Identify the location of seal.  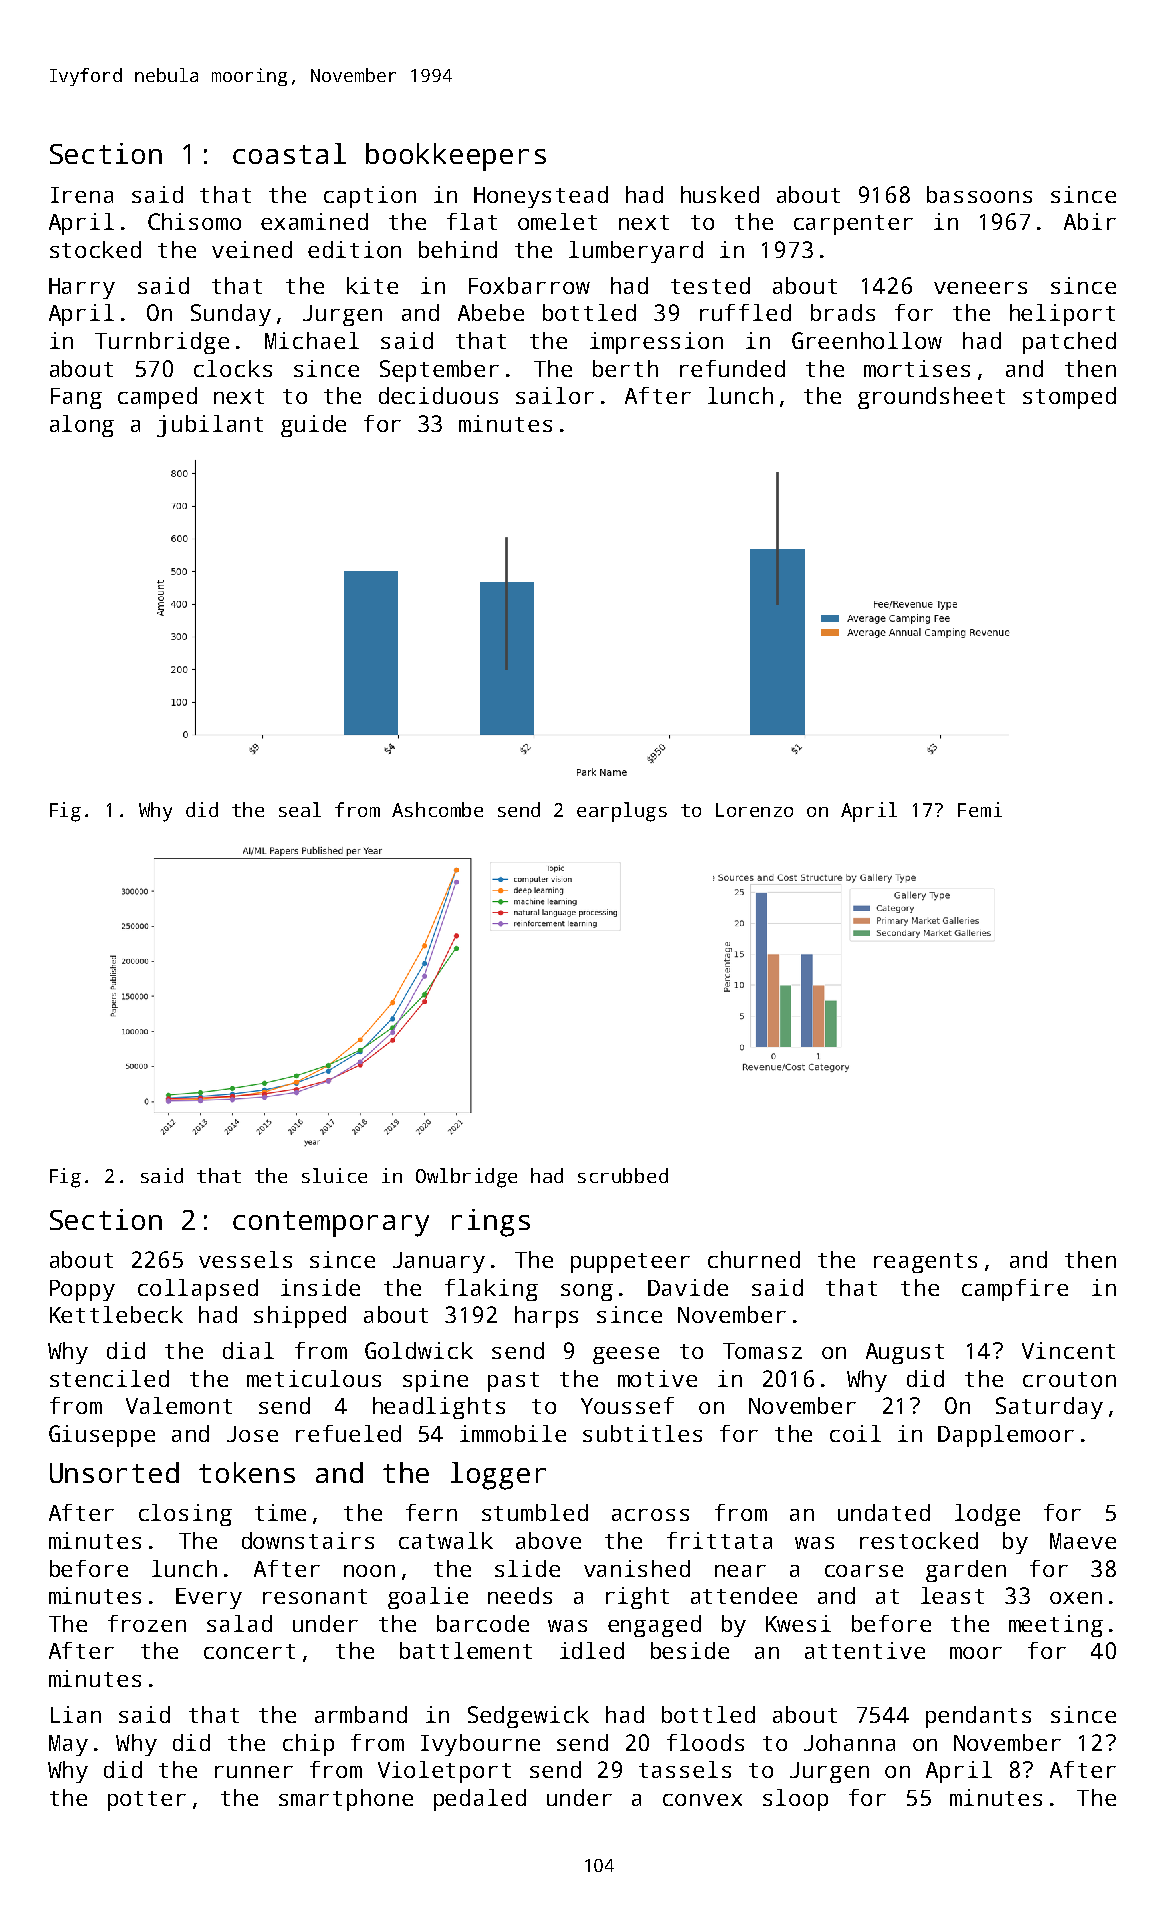
(300, 809).
